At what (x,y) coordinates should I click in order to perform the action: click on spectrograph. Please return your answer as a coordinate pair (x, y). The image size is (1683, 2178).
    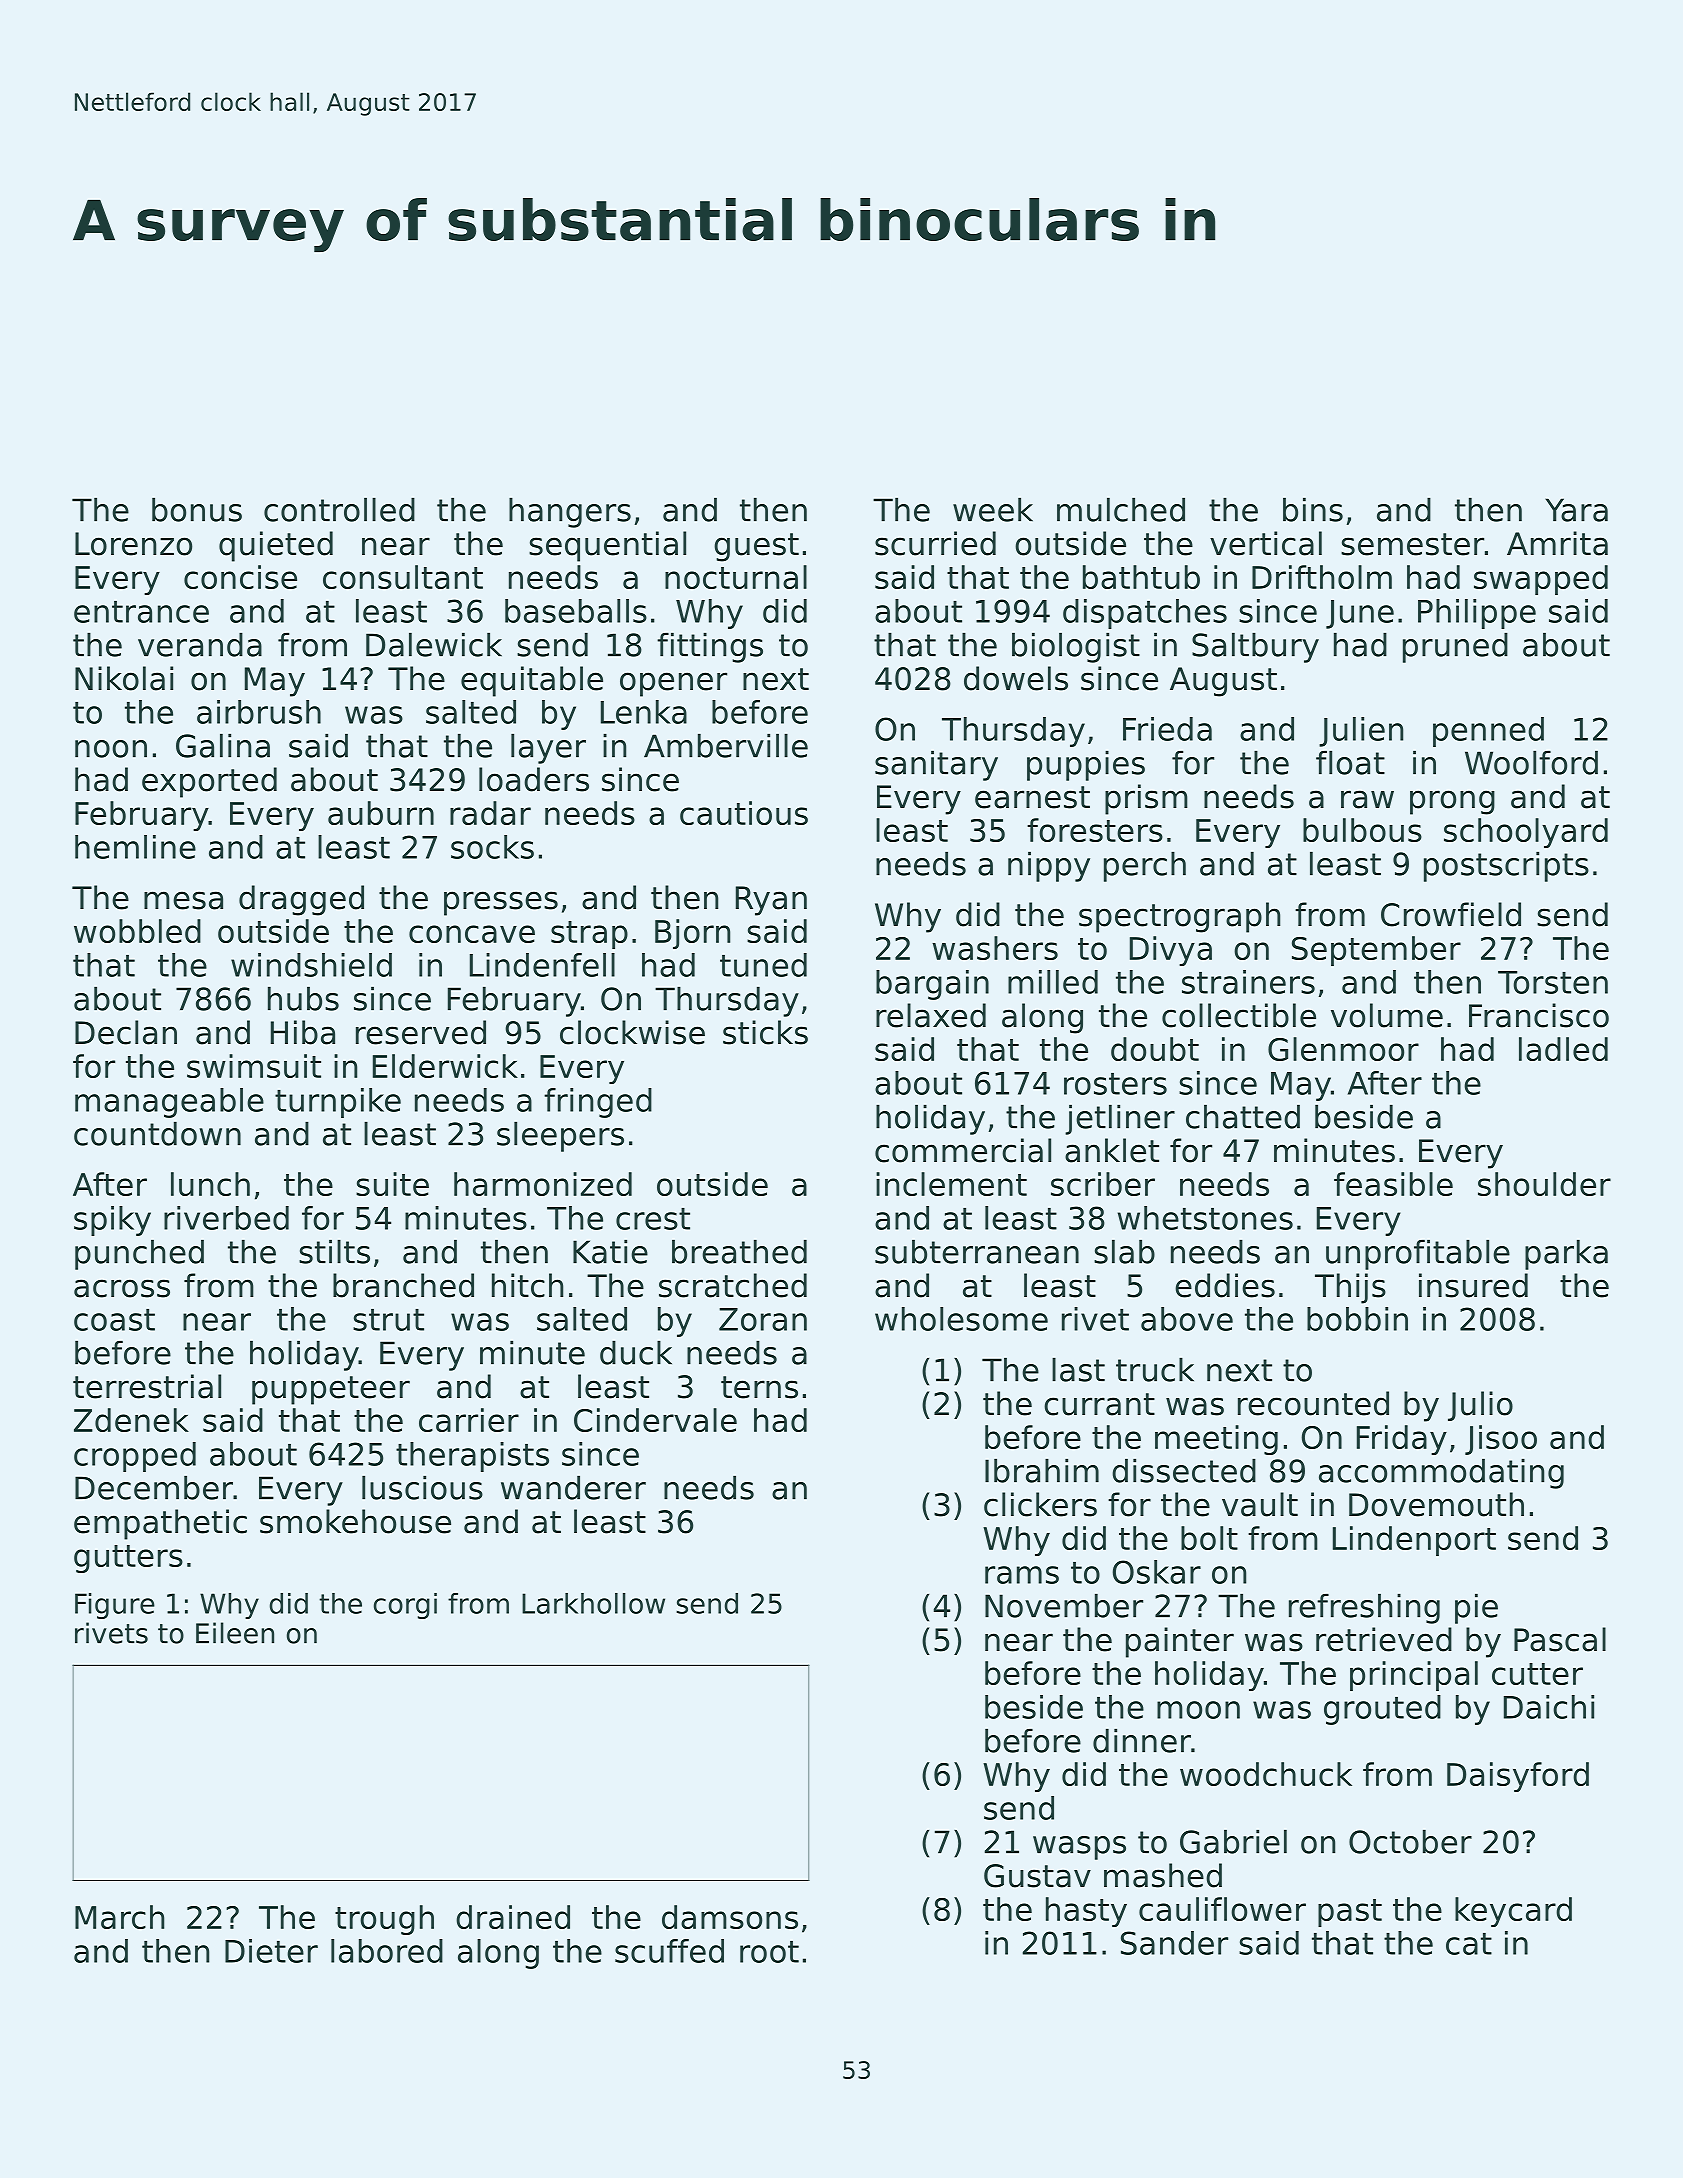
    Looking at the image, I should click on (1179, 917).
